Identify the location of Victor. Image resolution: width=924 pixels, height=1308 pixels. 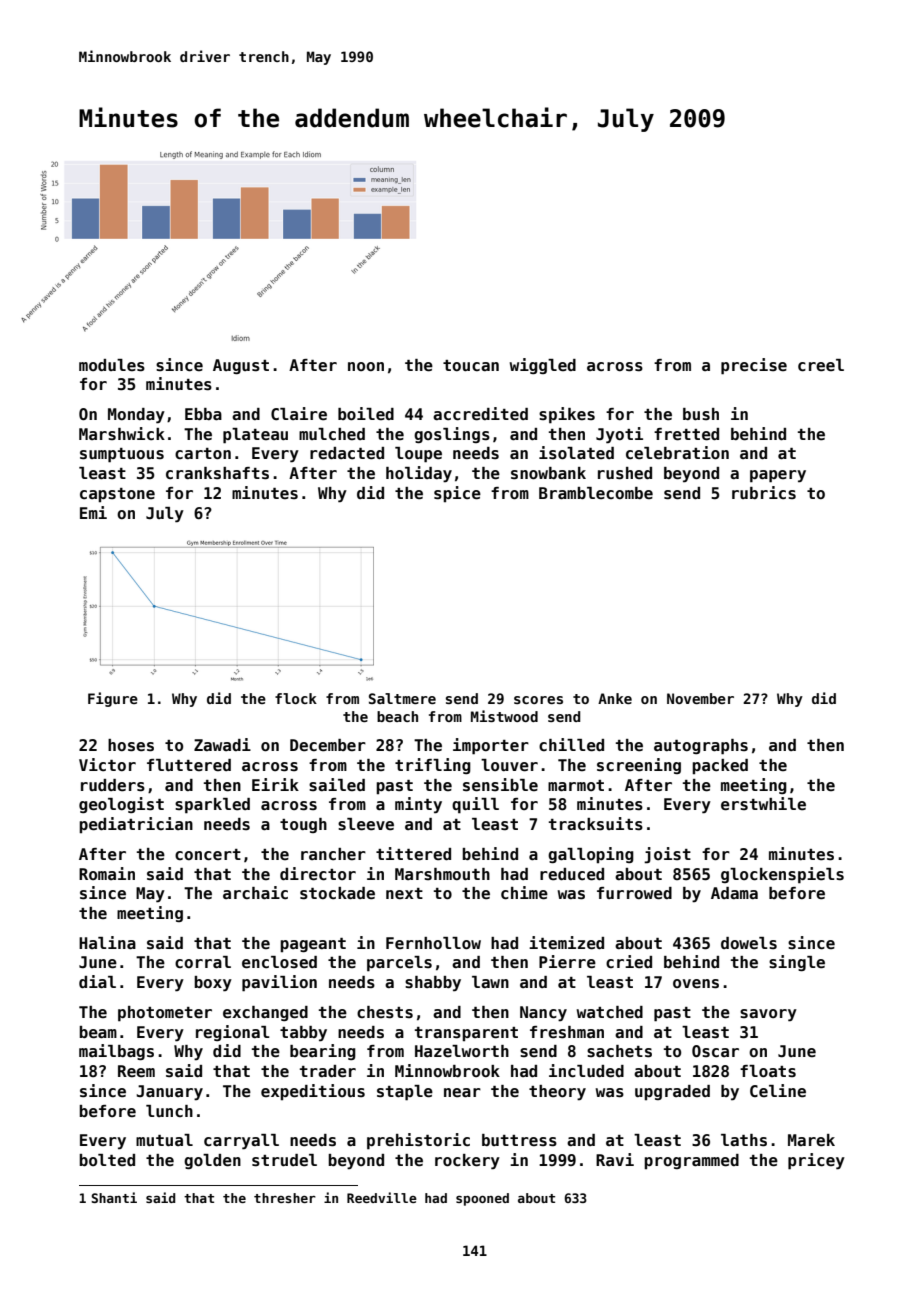
(107, 764).
